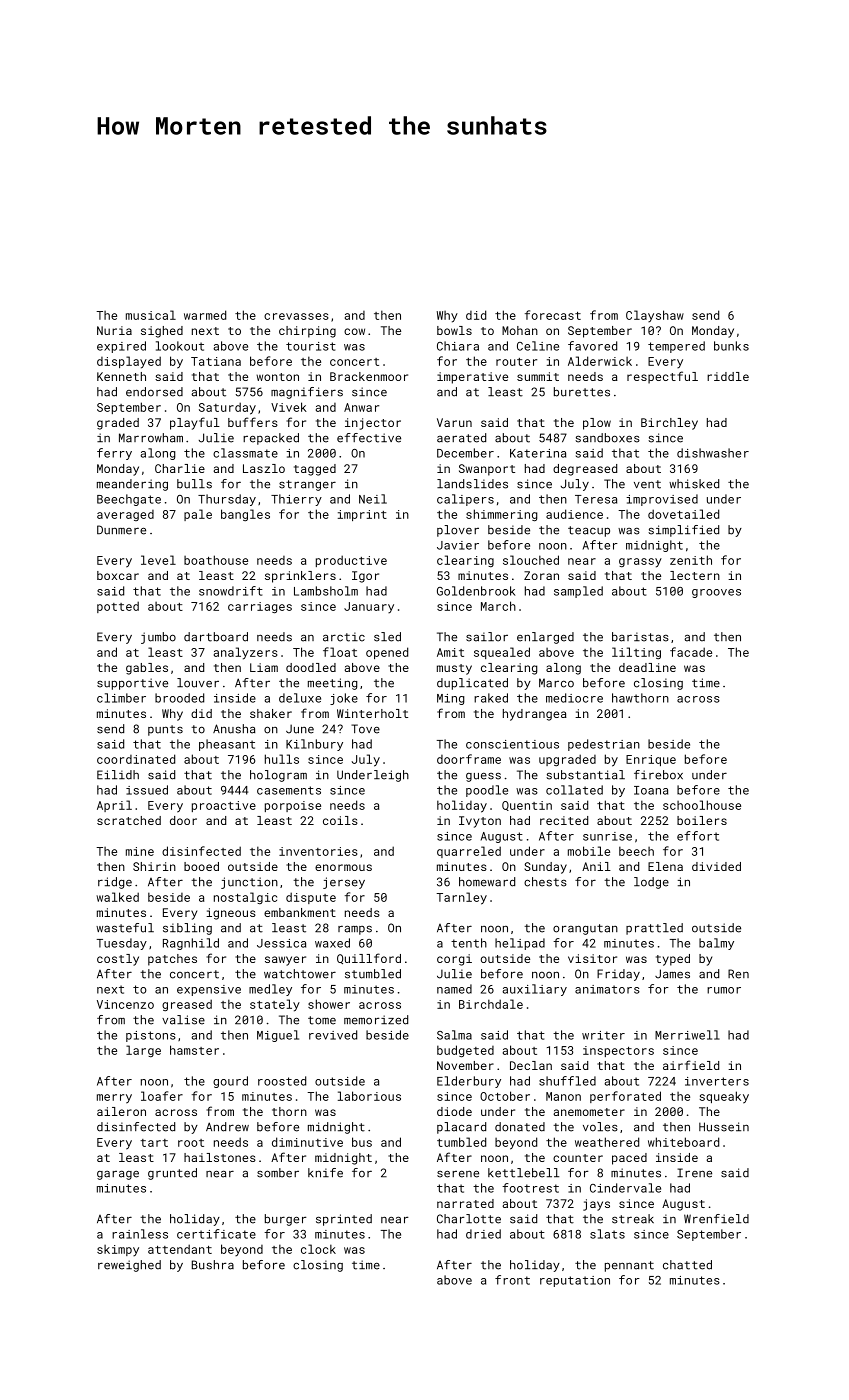 The image size is (849, 1400). What do you see at coordinates (205, 315) in the screenshot?
I see `warmed` at bounding box center [205, 315].
